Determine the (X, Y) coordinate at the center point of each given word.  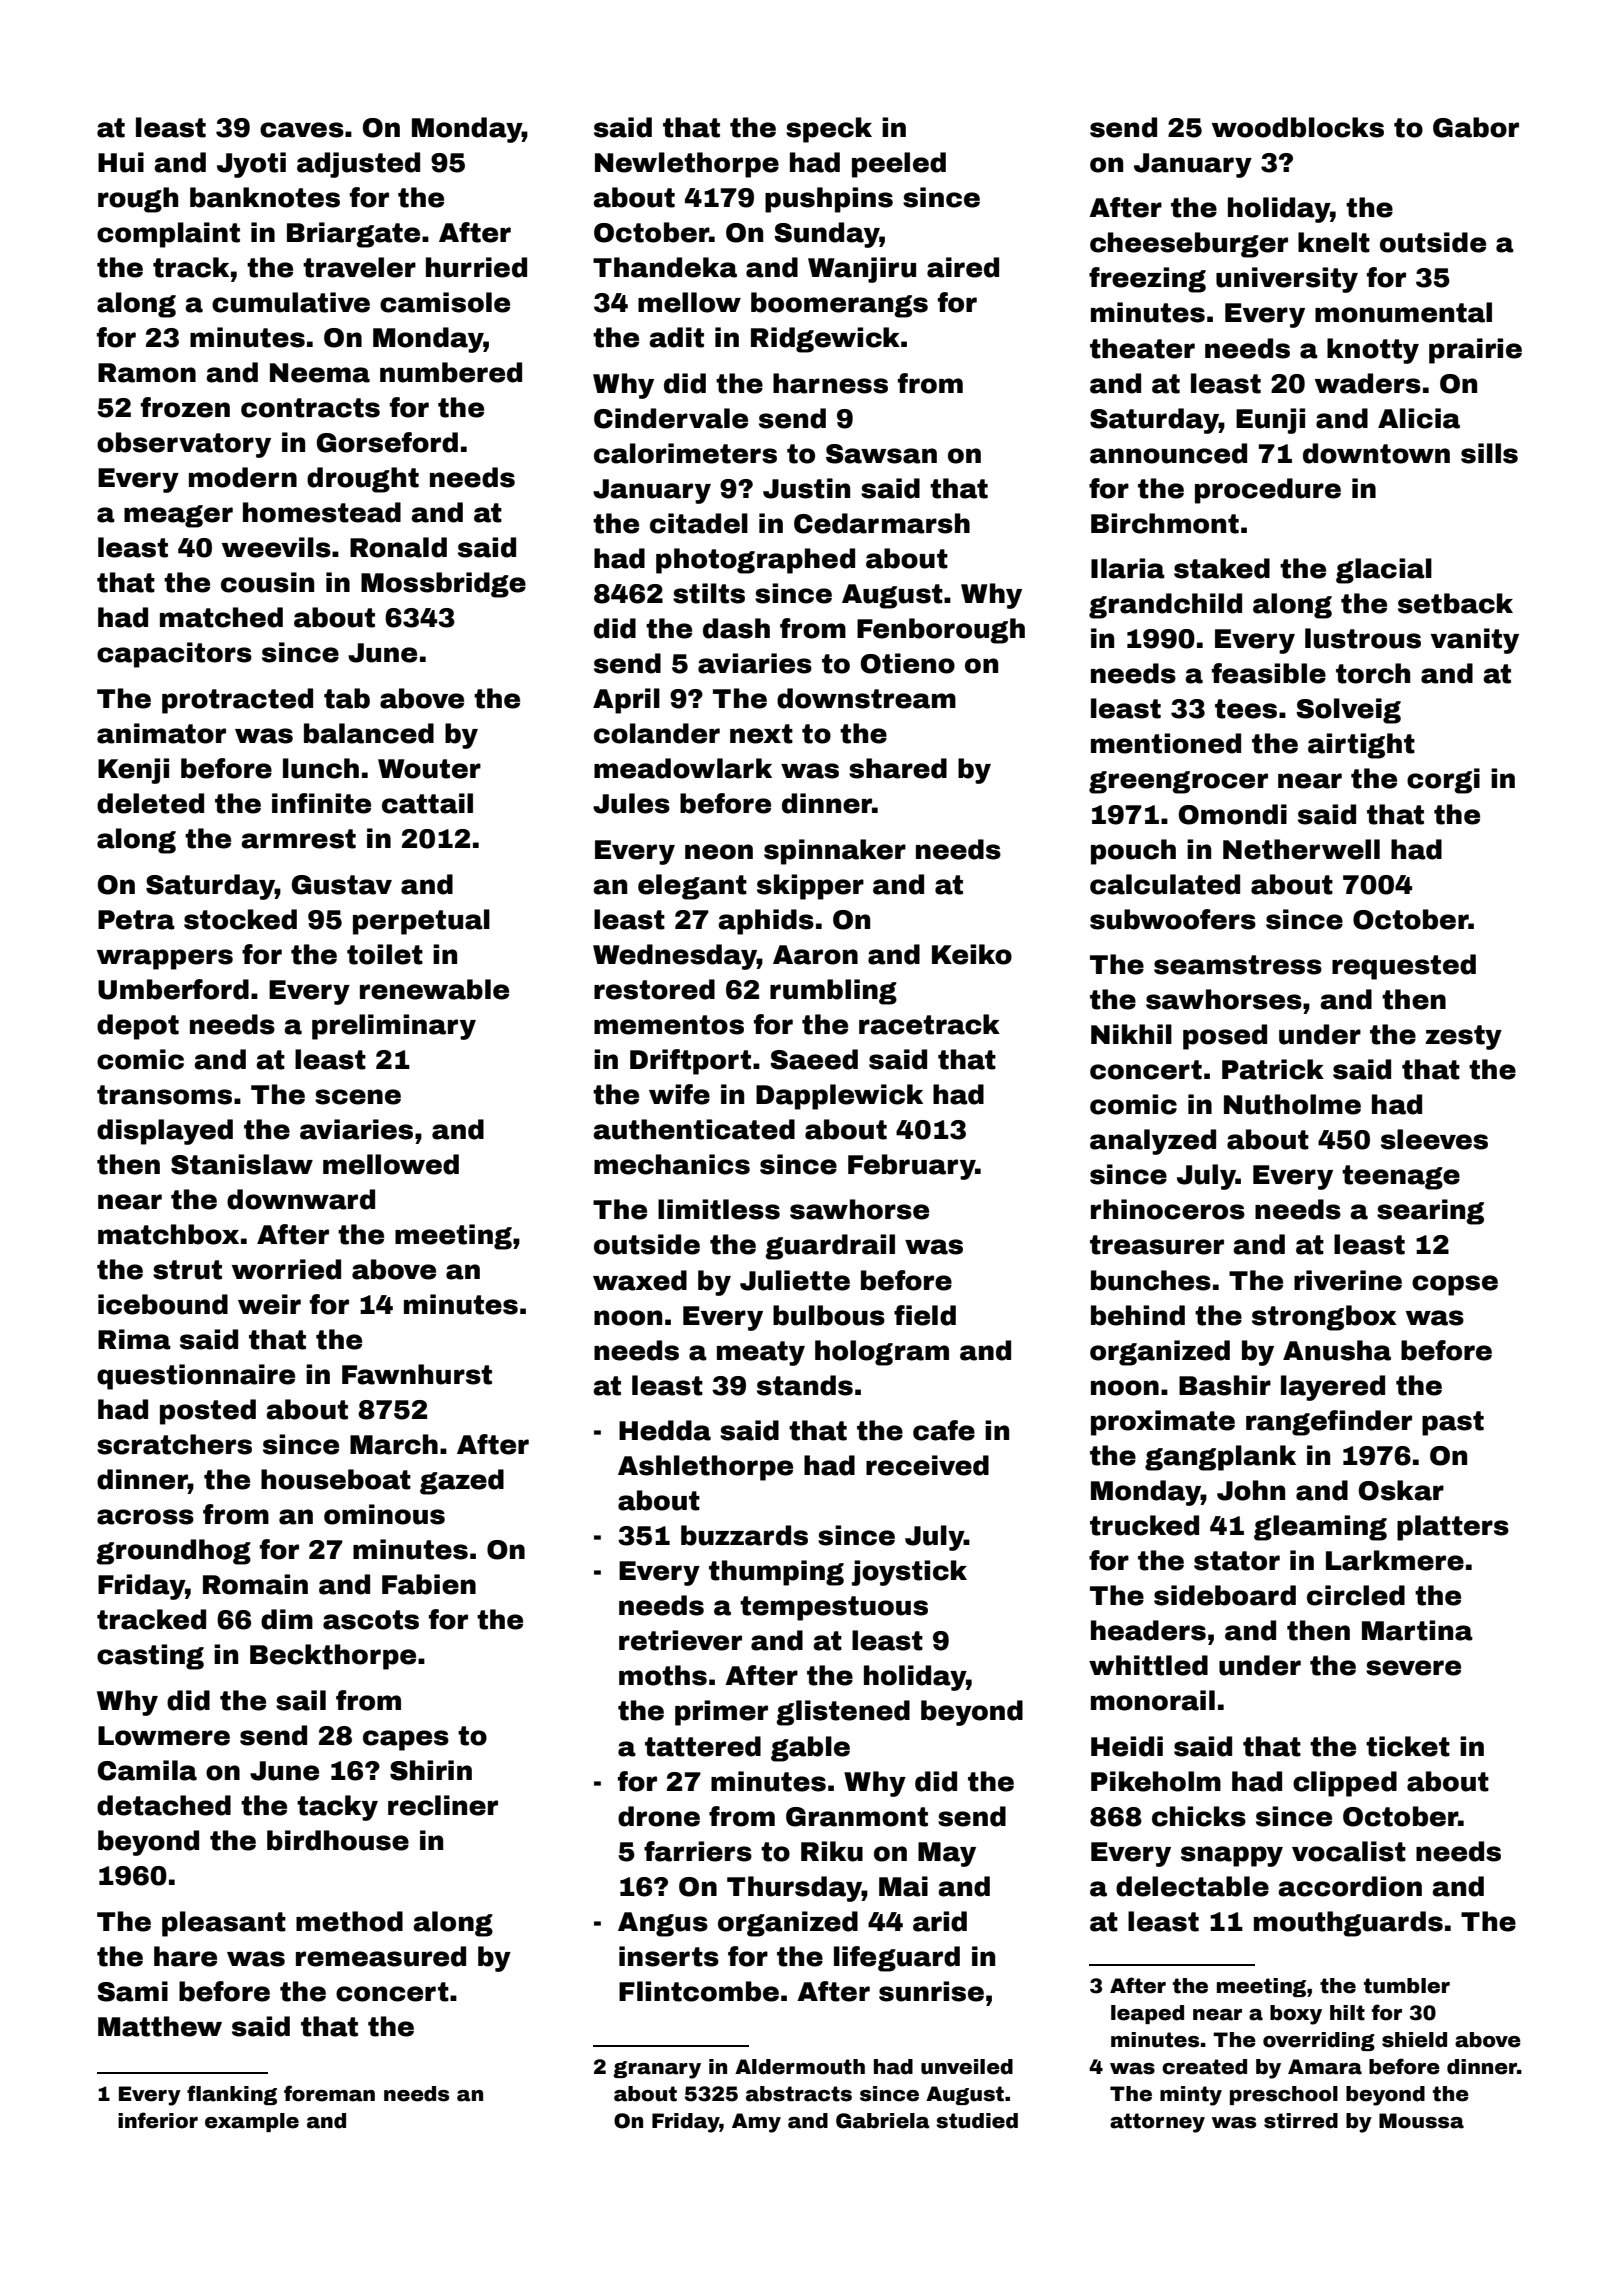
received (927, 1465)
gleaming (1320, 1528)
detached (164, 1805)
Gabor (1476, 127)
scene (358, 1097)
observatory (184, 445)
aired (963, 267)
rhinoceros (1168, 1209)
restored (654, 989)
